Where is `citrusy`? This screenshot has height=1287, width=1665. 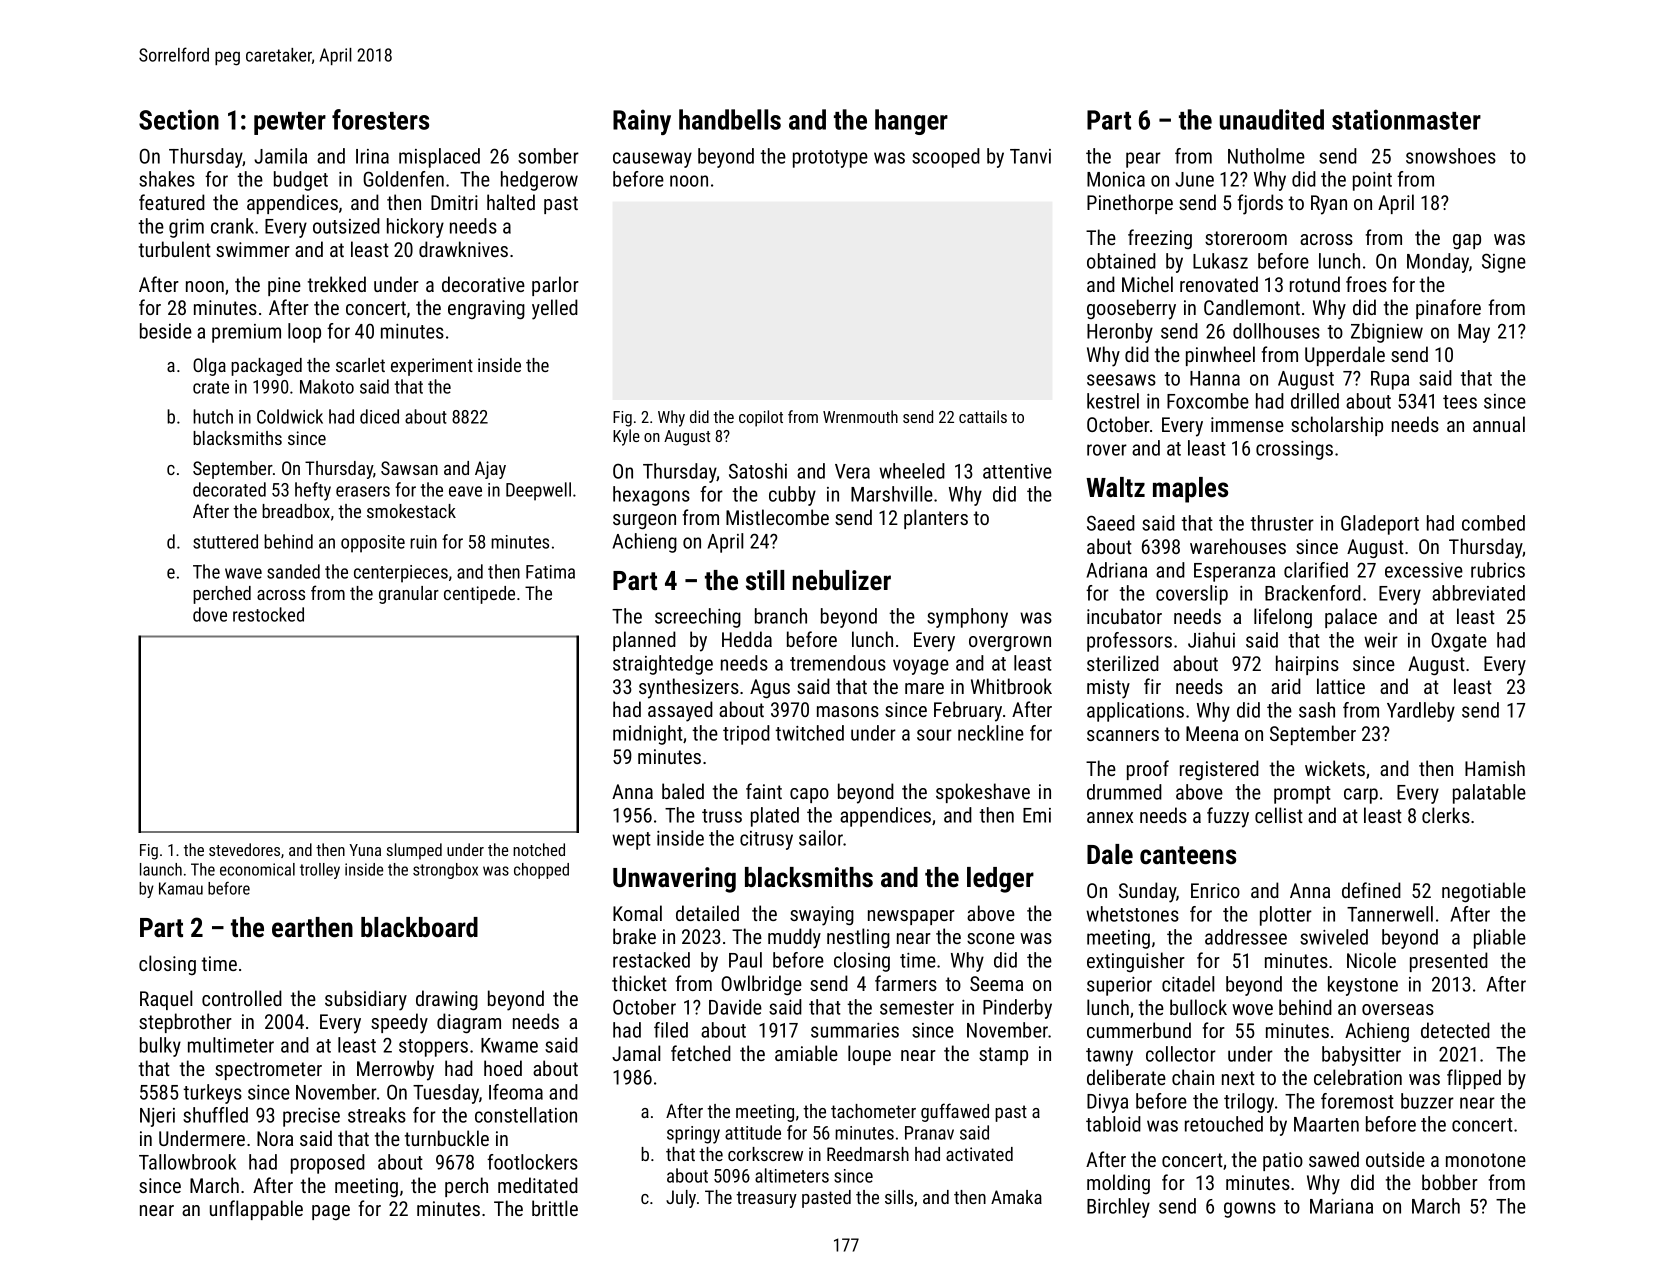
citrusy is located at coordinates (766, 840).
